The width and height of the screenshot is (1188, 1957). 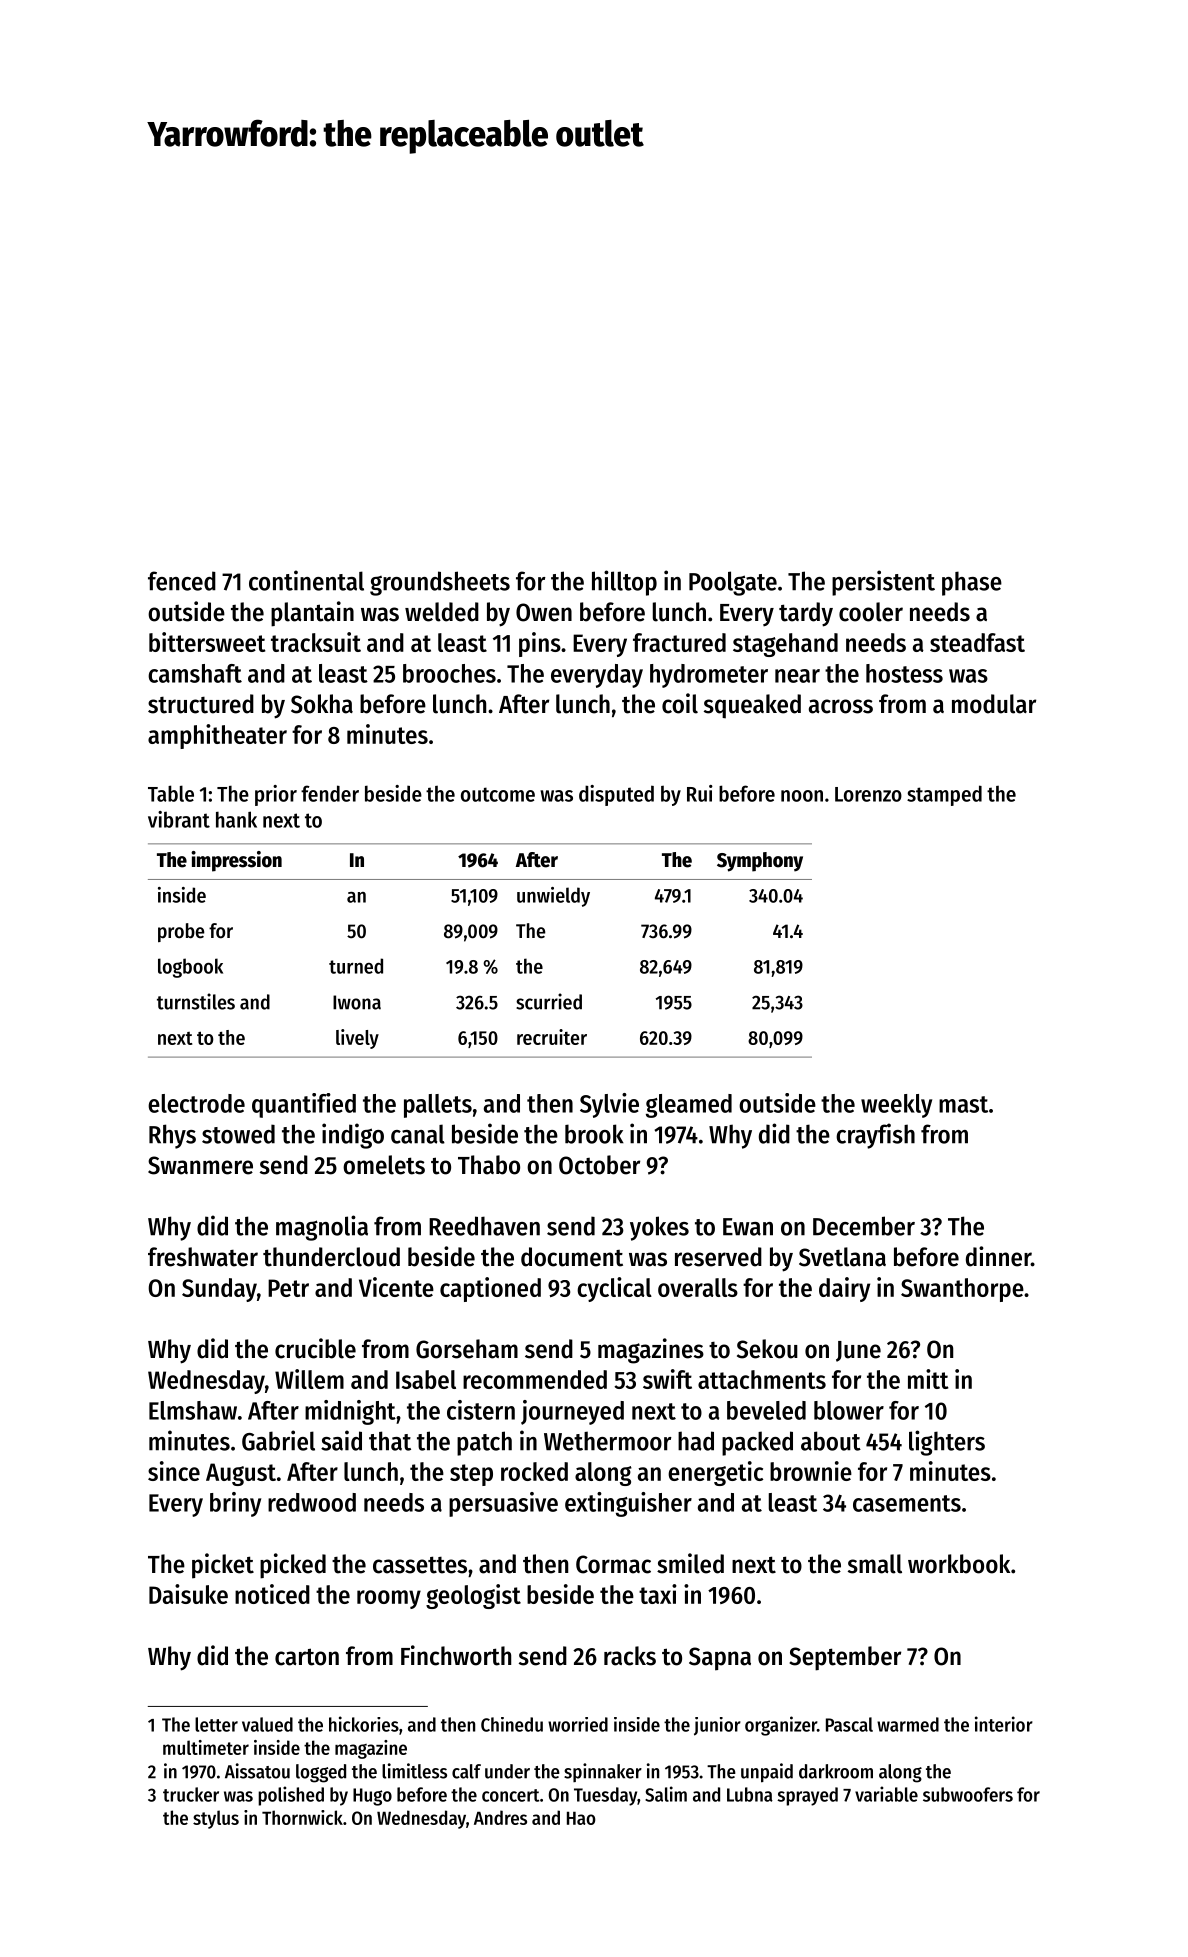 I want to click on variable, so click(x=886, y=1794).
